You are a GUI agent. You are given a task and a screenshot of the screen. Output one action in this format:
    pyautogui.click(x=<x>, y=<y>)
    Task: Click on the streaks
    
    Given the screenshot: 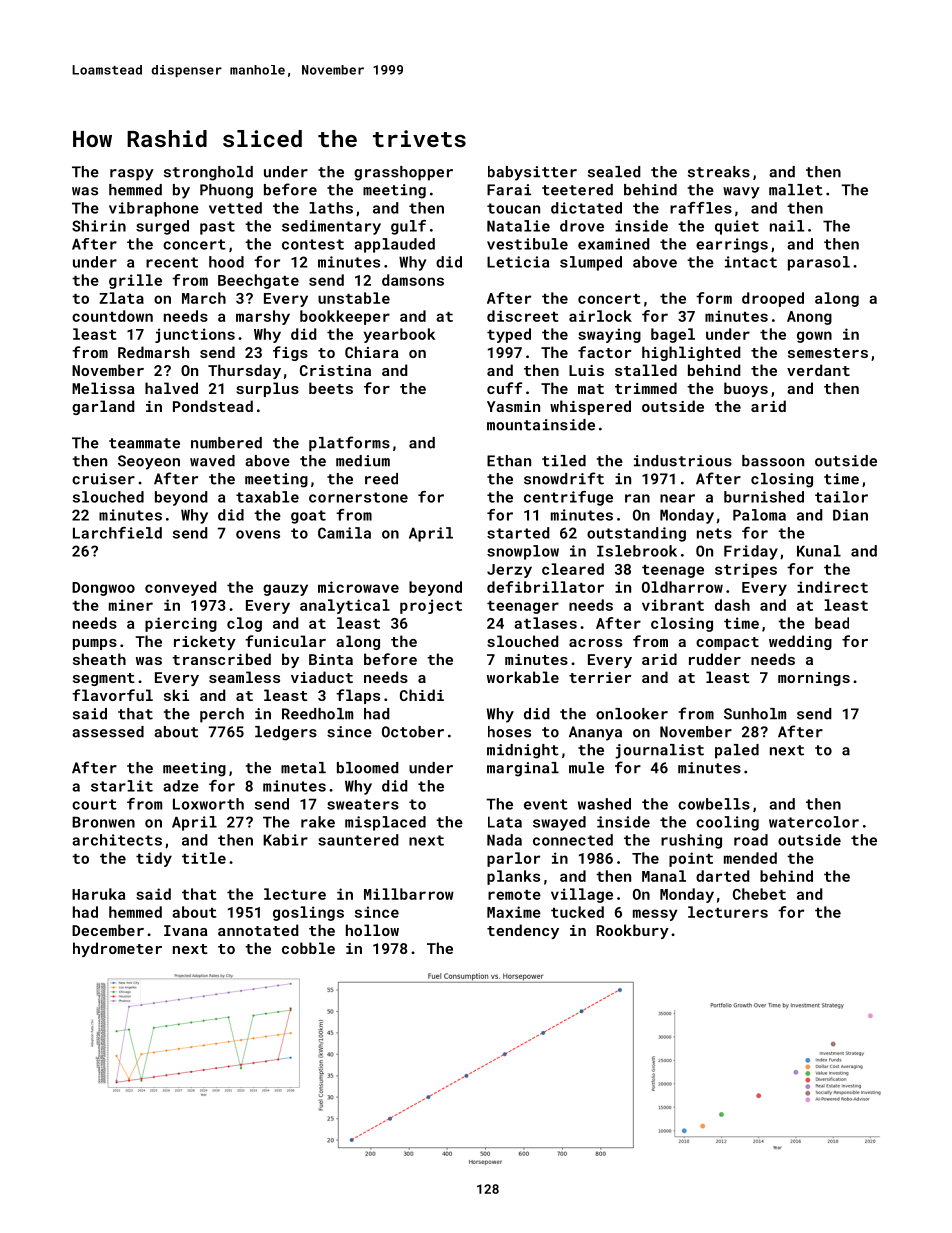 What is the action you would take?
    pyautogui.click(x=719, y=172)
